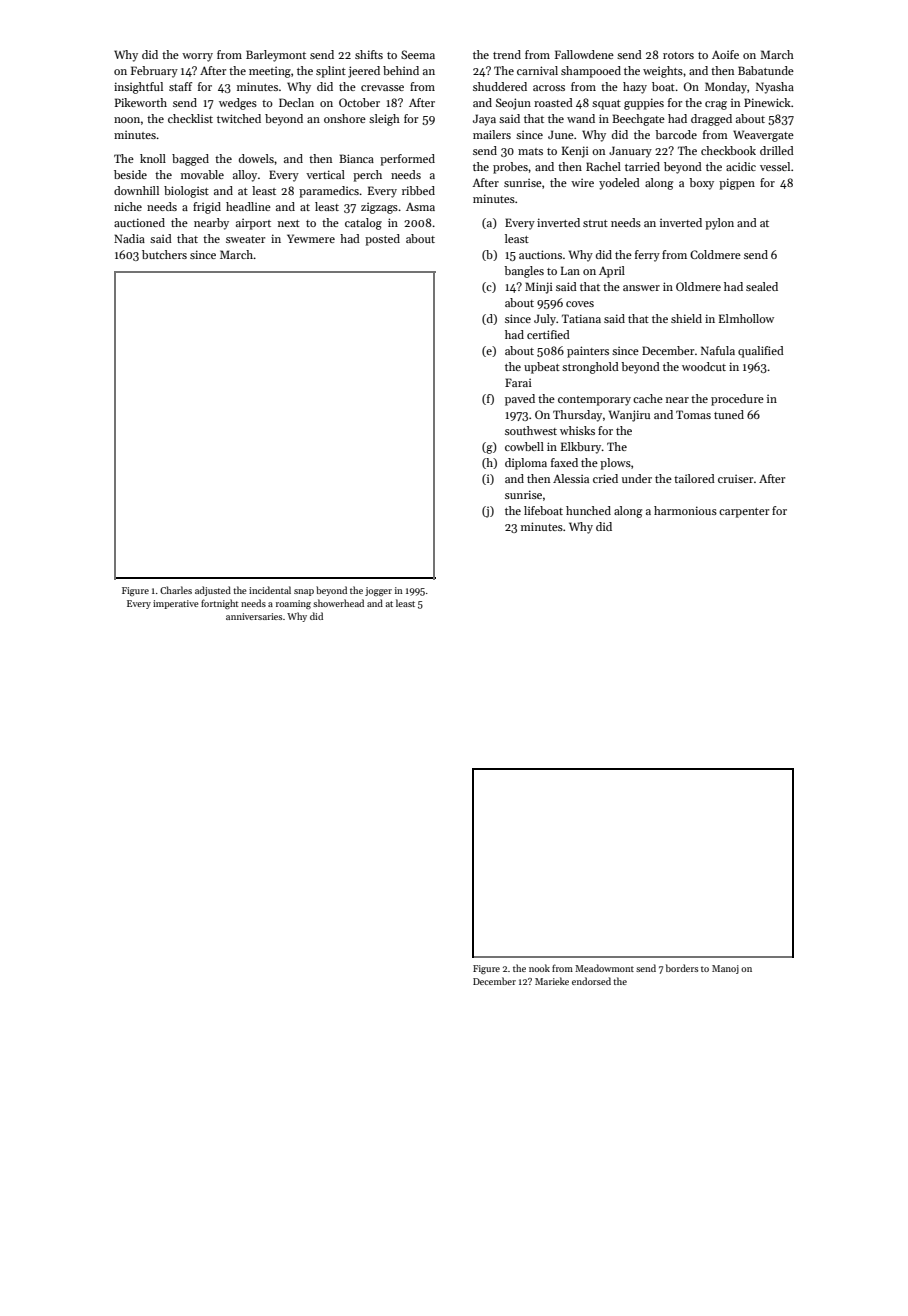 This document has height=1316, width=908. Describe the element at coordinates (725, 969) in the document. I see `Manoj` at that location.
